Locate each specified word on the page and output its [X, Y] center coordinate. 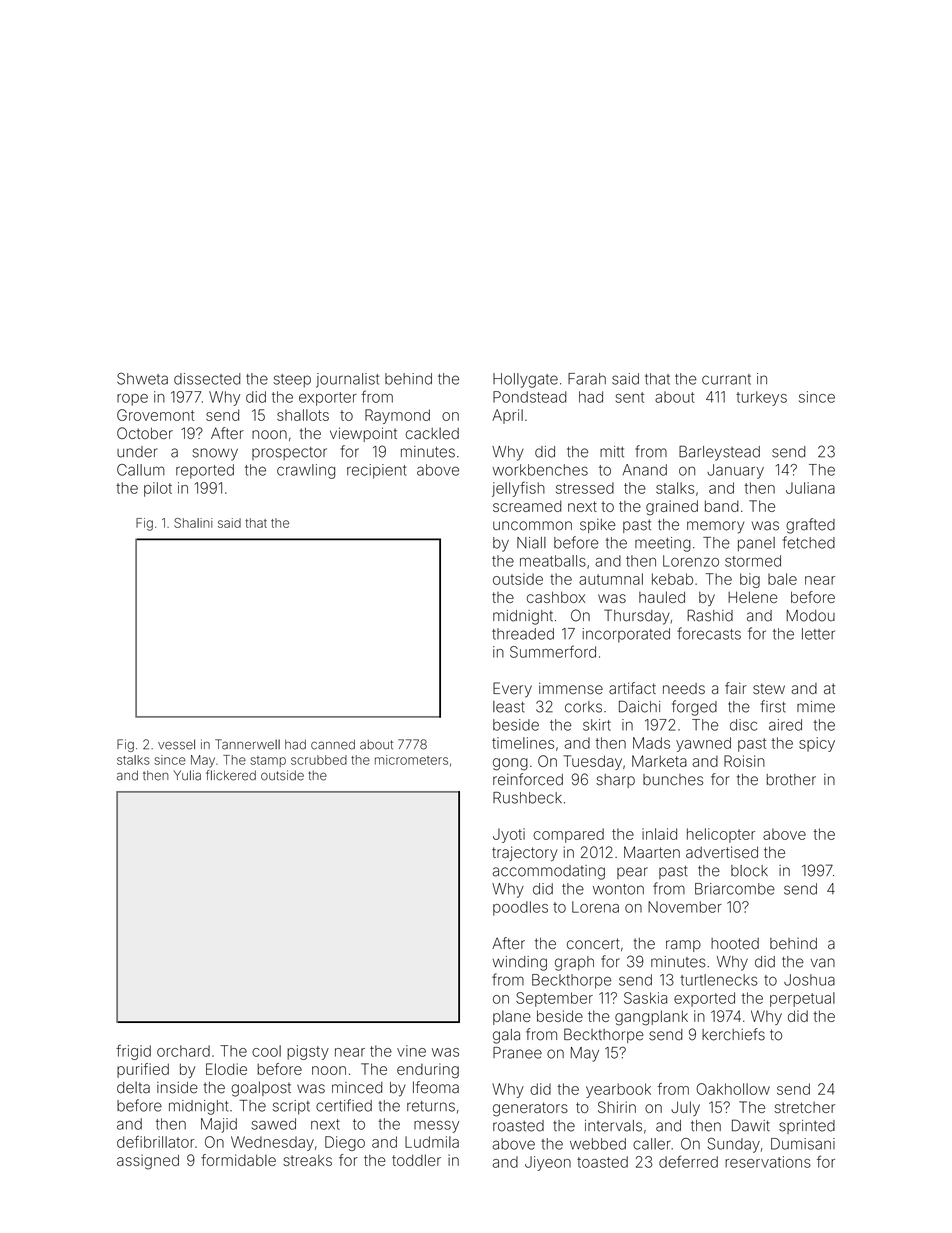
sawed [274, 1124]
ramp [683, 946]
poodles [520, 908]
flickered [231, 775]
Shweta [142, 378]
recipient [377, 471]
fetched [808, 542]
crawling [306, 471]
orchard [183, 1051]
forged [694, 708]
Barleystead [719, 453]
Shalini [193, 523]
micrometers [411, 760]
